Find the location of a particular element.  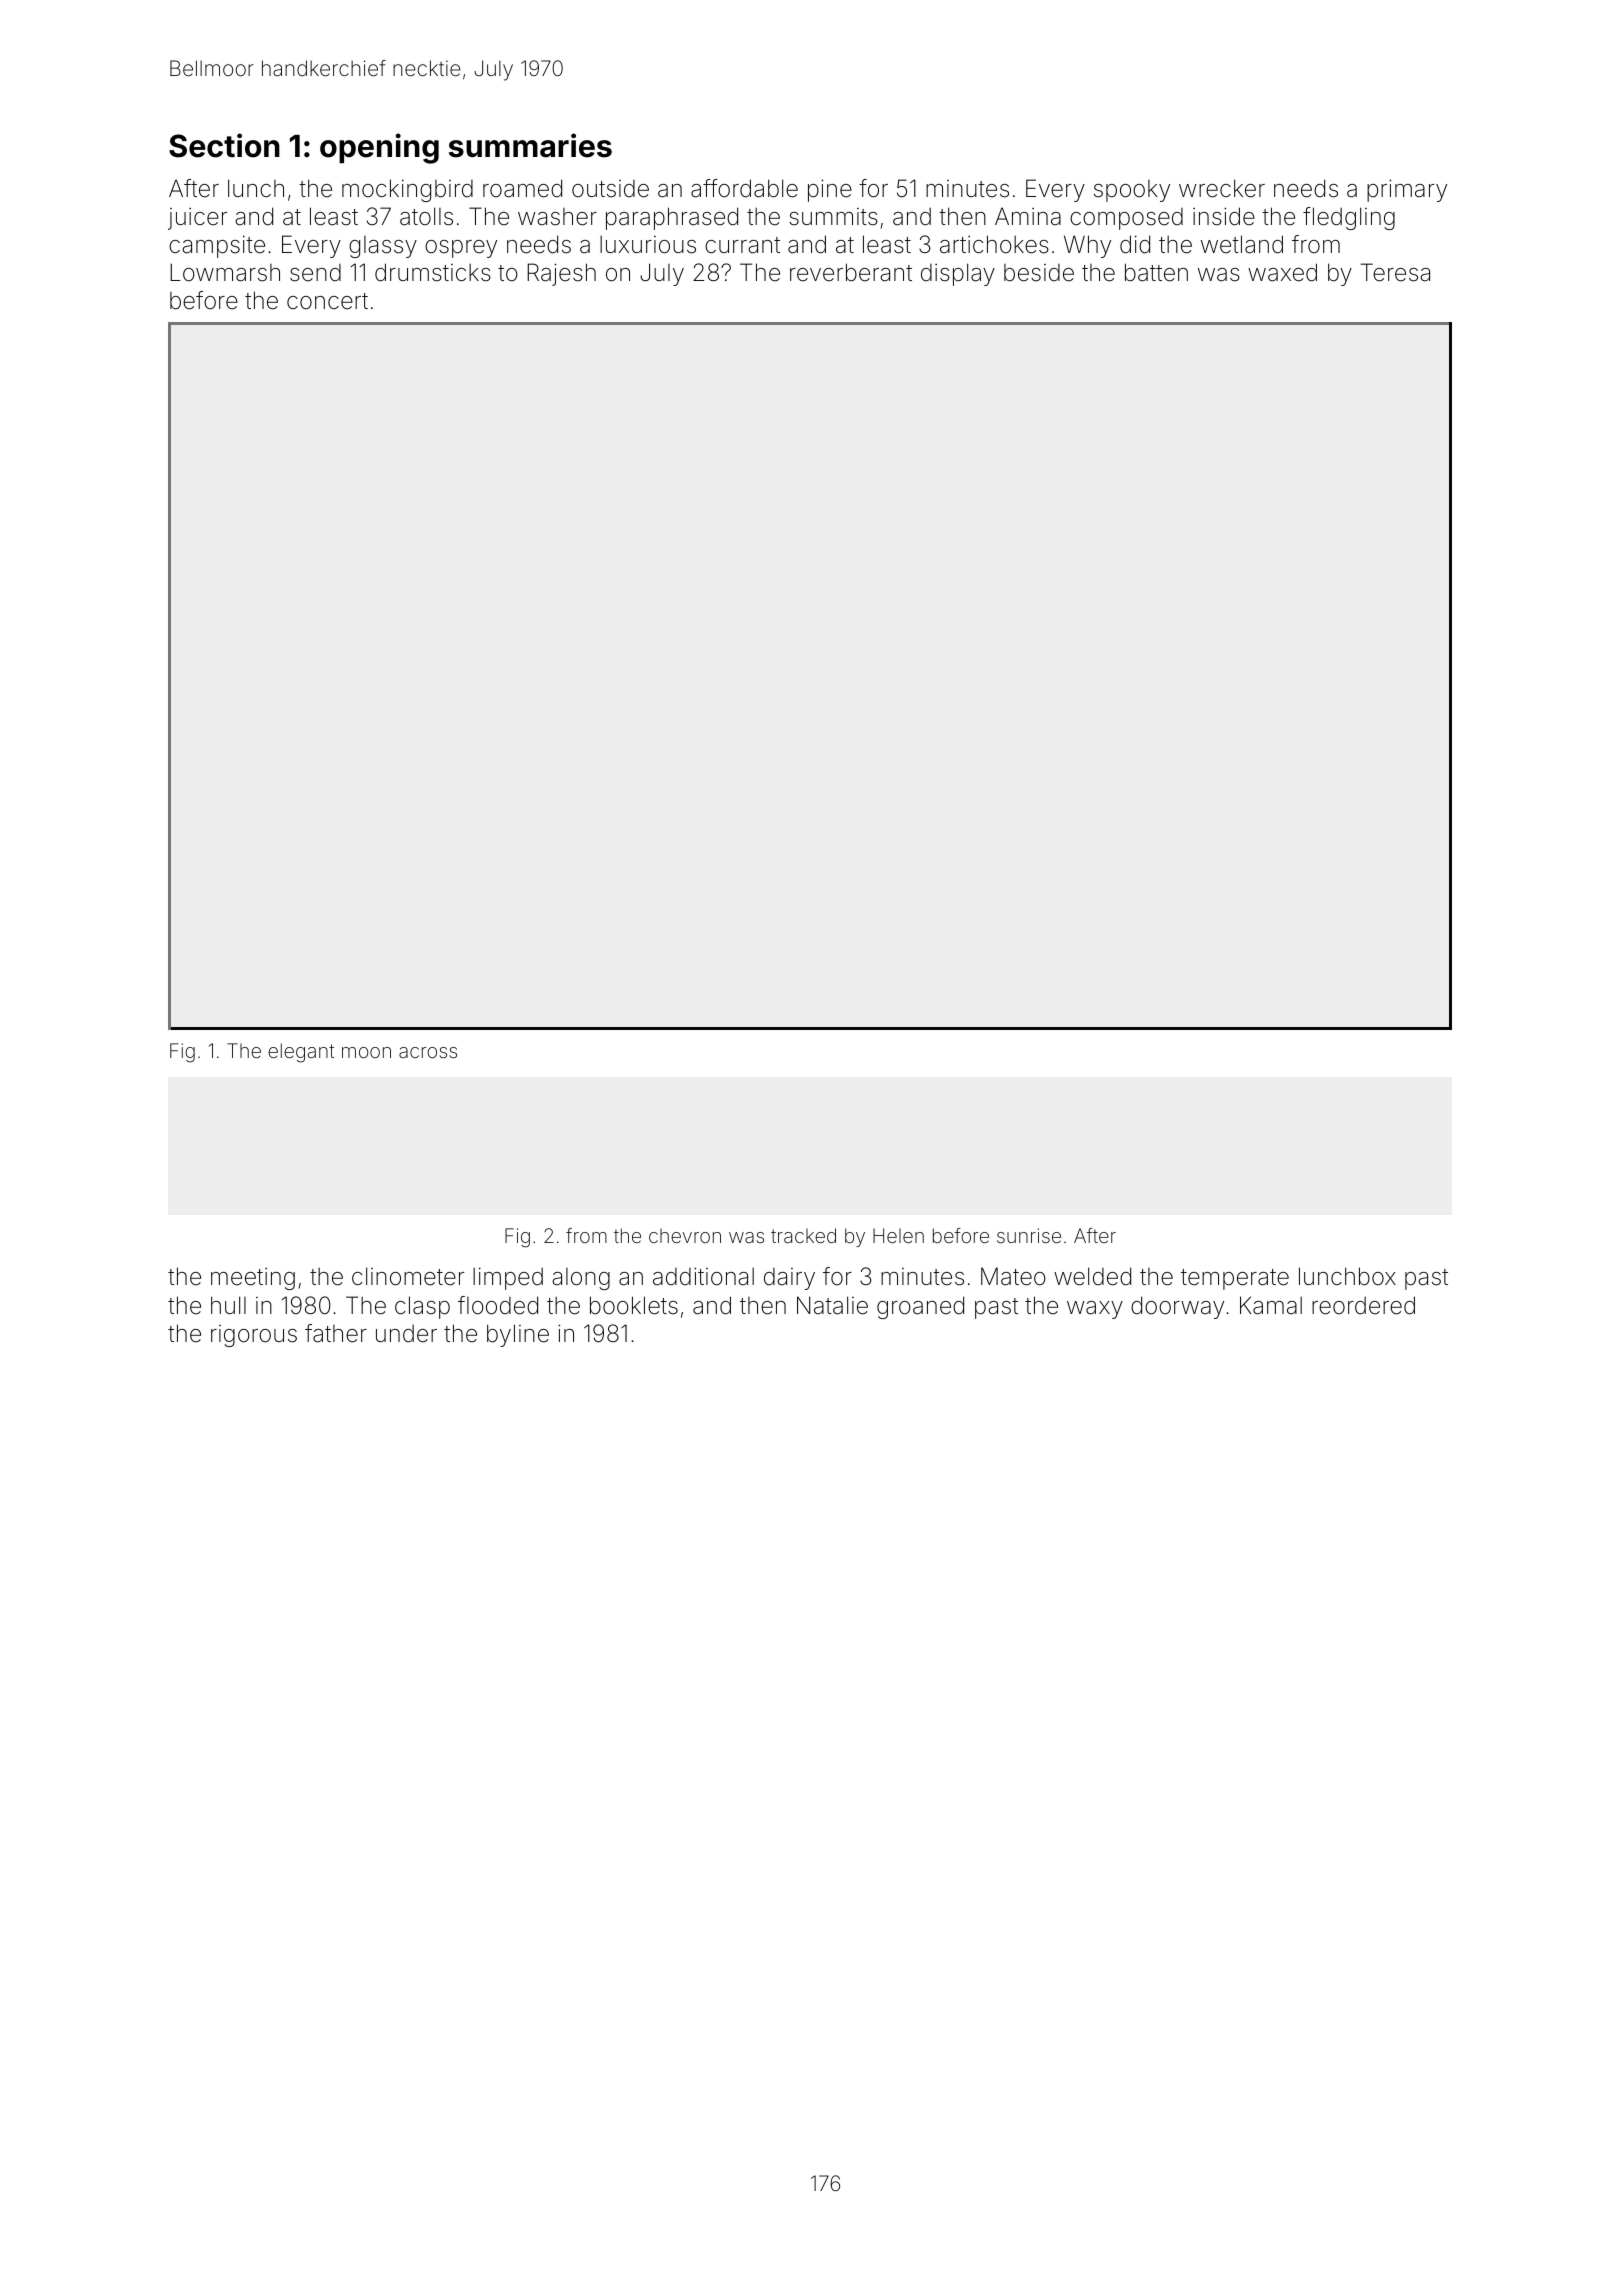

display is located at coordinates (958, 274).
